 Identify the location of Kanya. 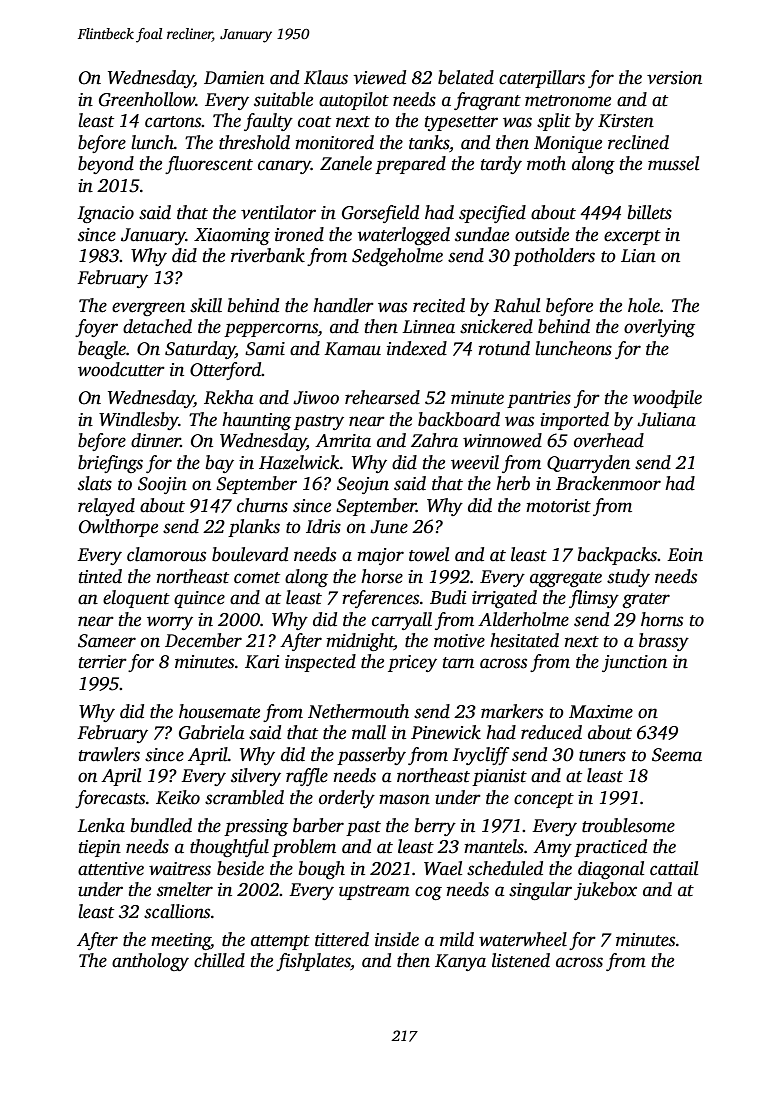
(460, 962).
